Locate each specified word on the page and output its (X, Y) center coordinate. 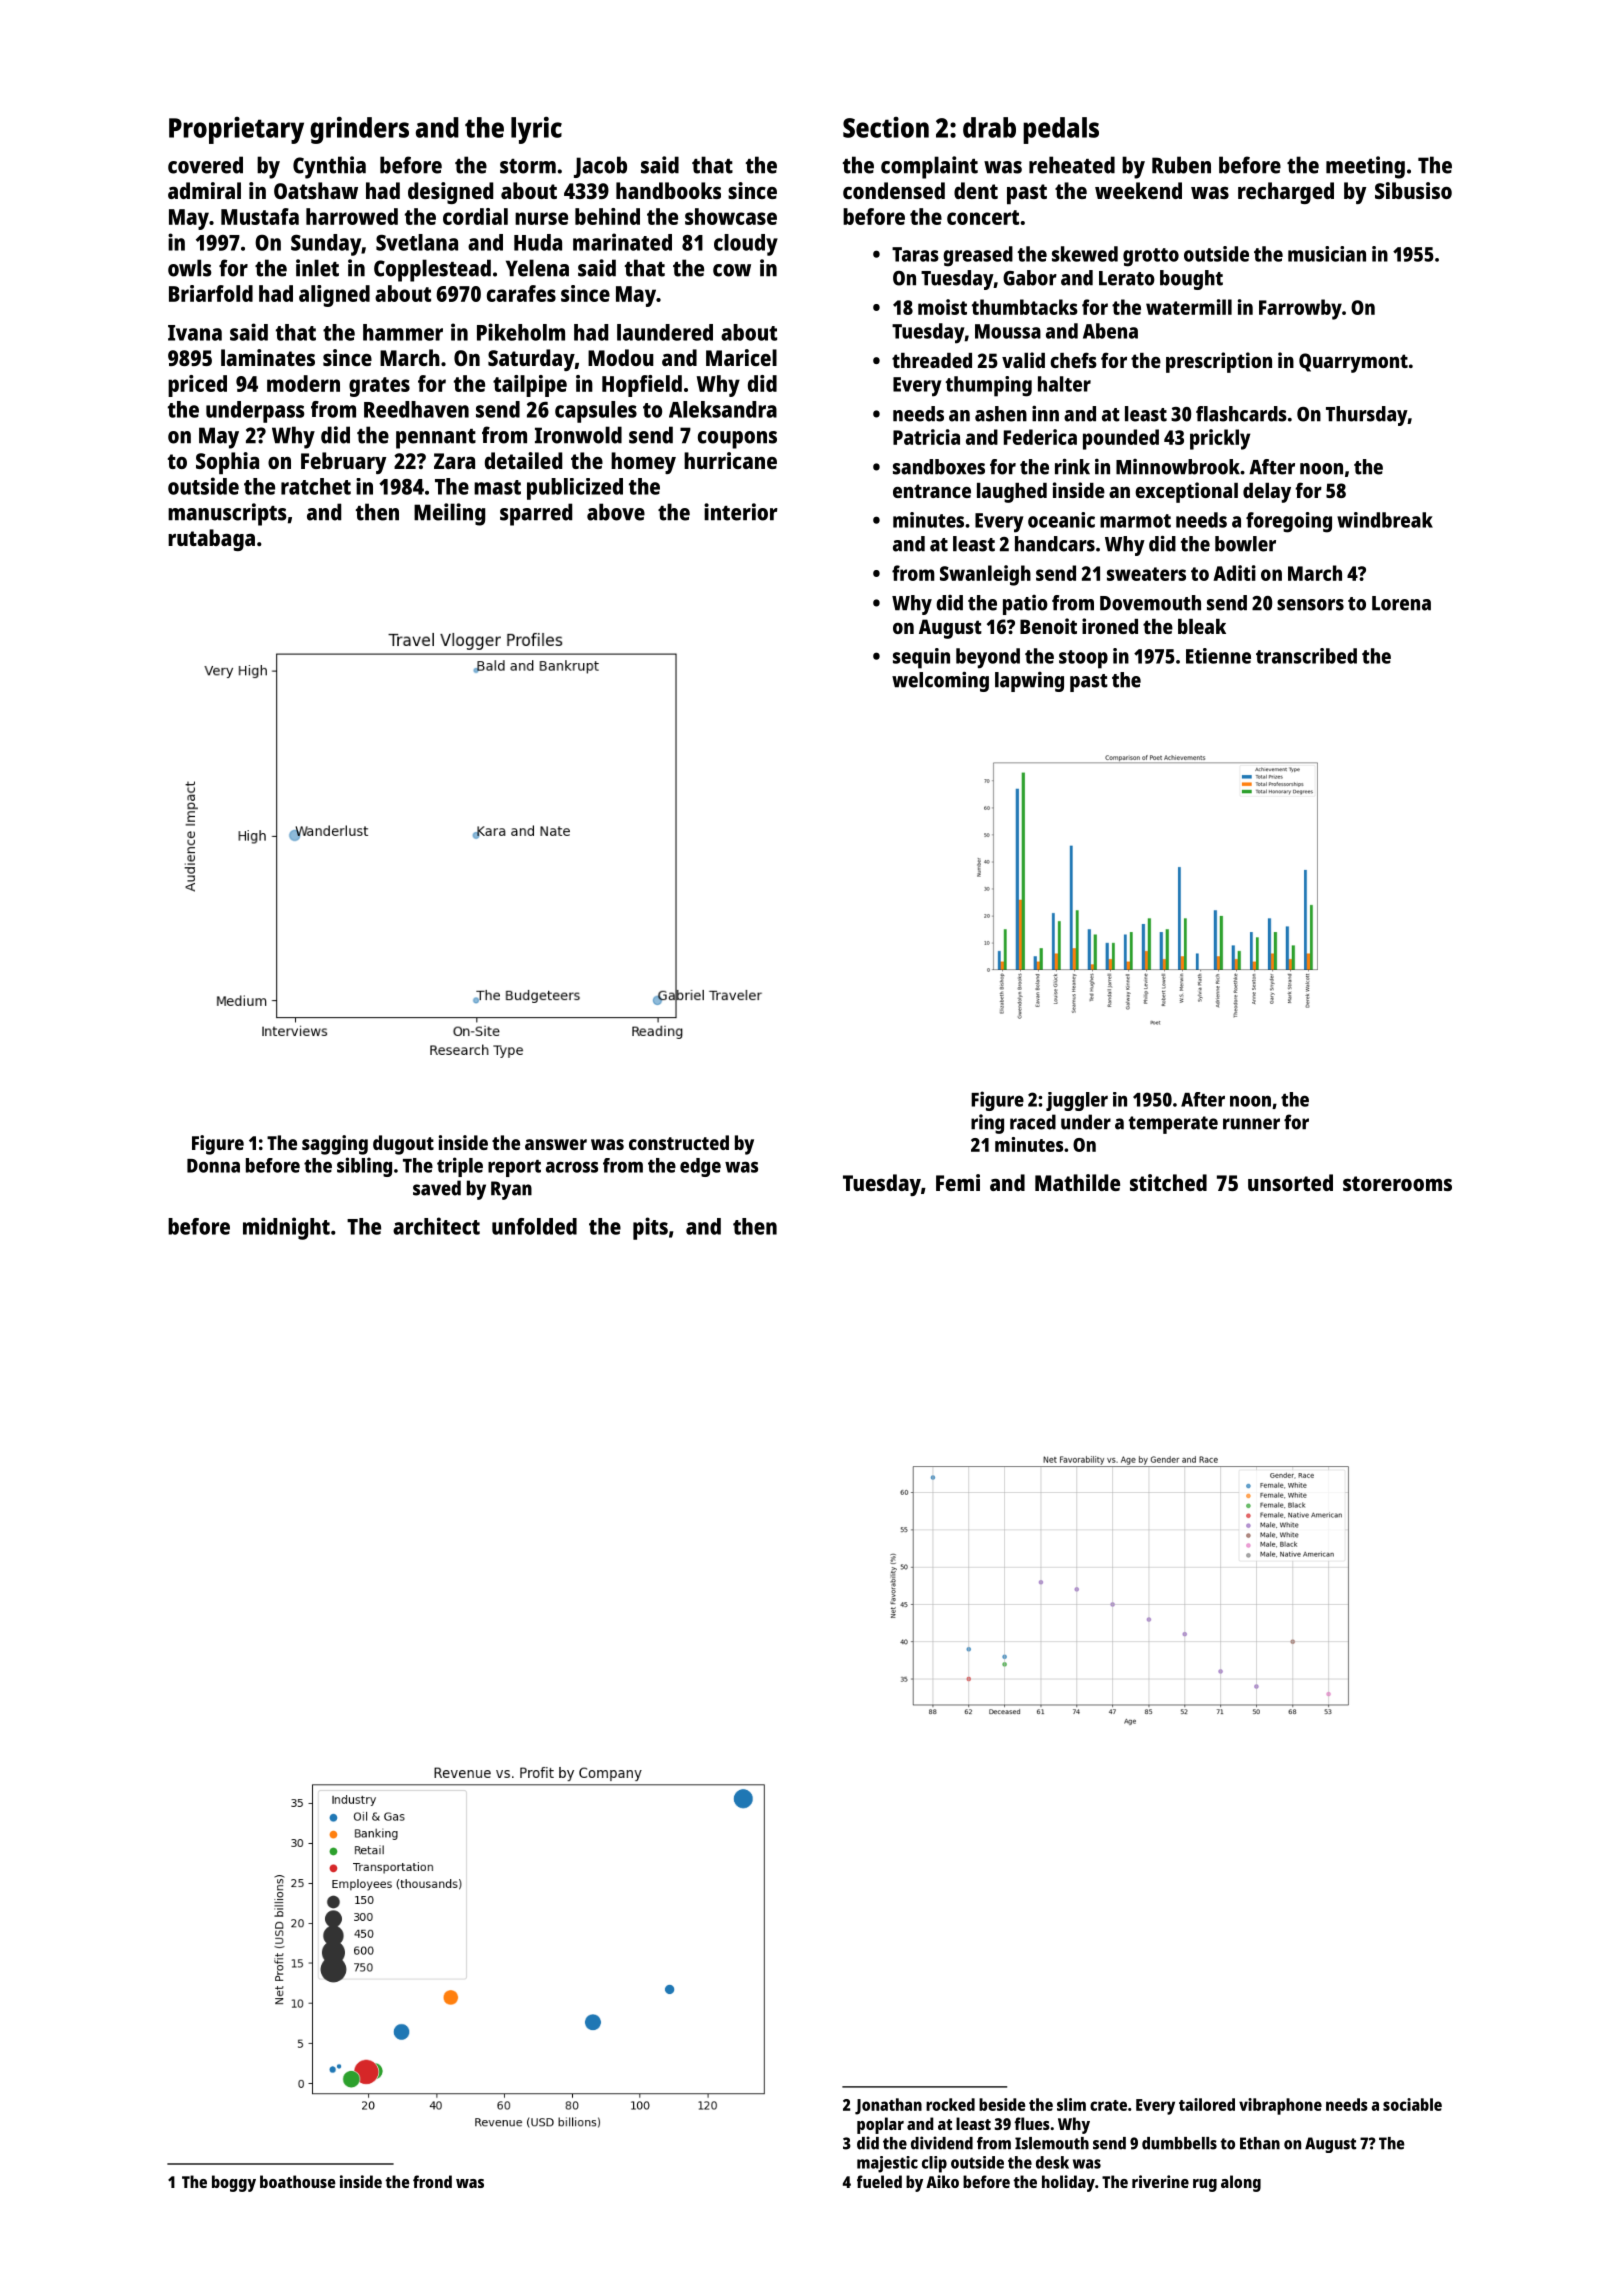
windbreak (1385, 520)
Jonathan (888, 2106)
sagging (335, 1145)
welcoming (940, 681)
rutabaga (211, 540)
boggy (234, 2183)
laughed (1012, 493)
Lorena (1401, 603)
